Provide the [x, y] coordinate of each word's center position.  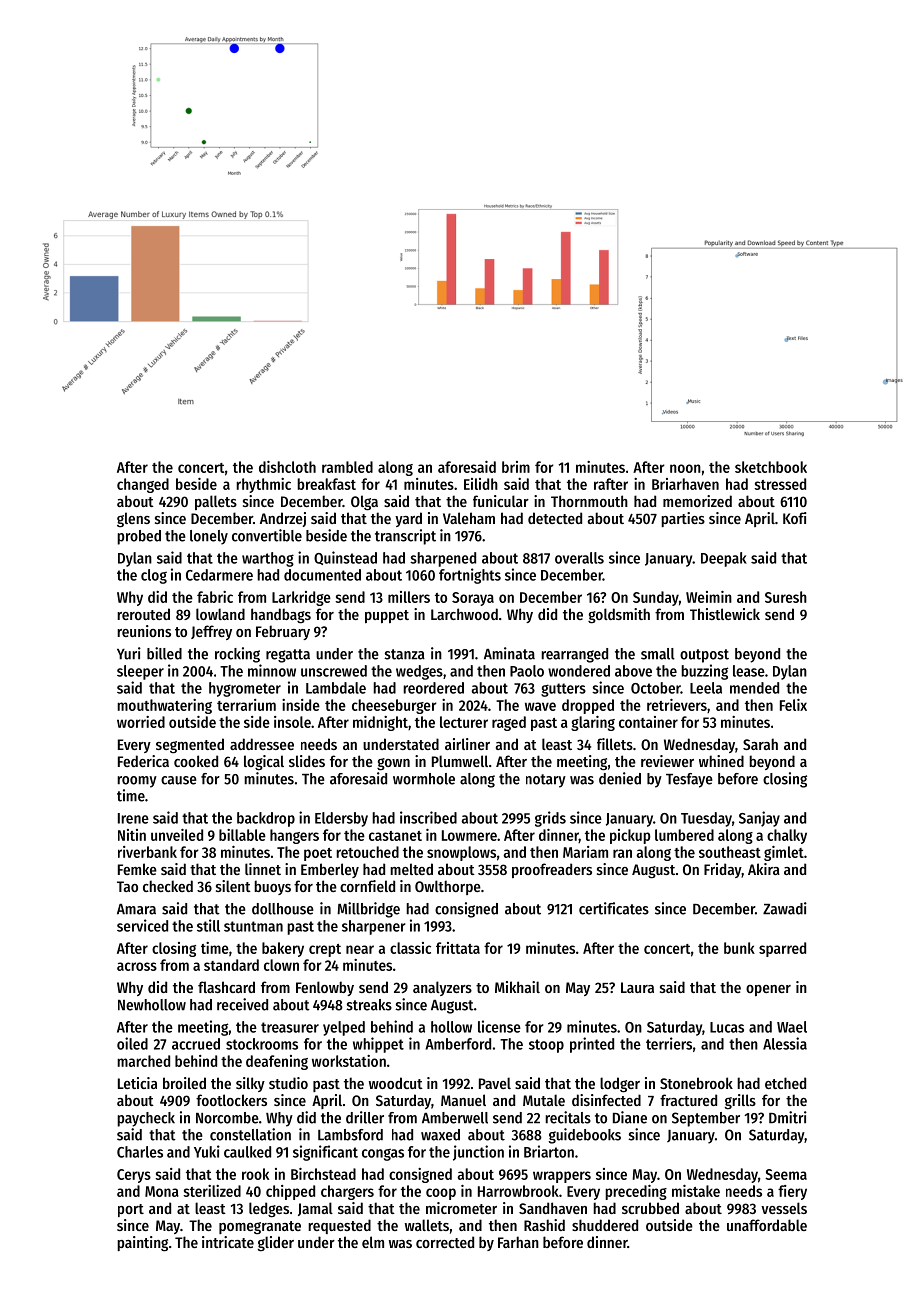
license [499, 1026]
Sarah [760, 744]
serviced [142, 925]
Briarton [549, 1151]
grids [550, 819]
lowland [220, 614]
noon [685, 468]
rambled [347, 467]
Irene [133, 818]
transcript [405, 537]
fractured [688, 1100]
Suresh [786, 597]
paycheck [146, 1119]
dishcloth [287, 467]
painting [142, 1244]
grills [740, 1102]
